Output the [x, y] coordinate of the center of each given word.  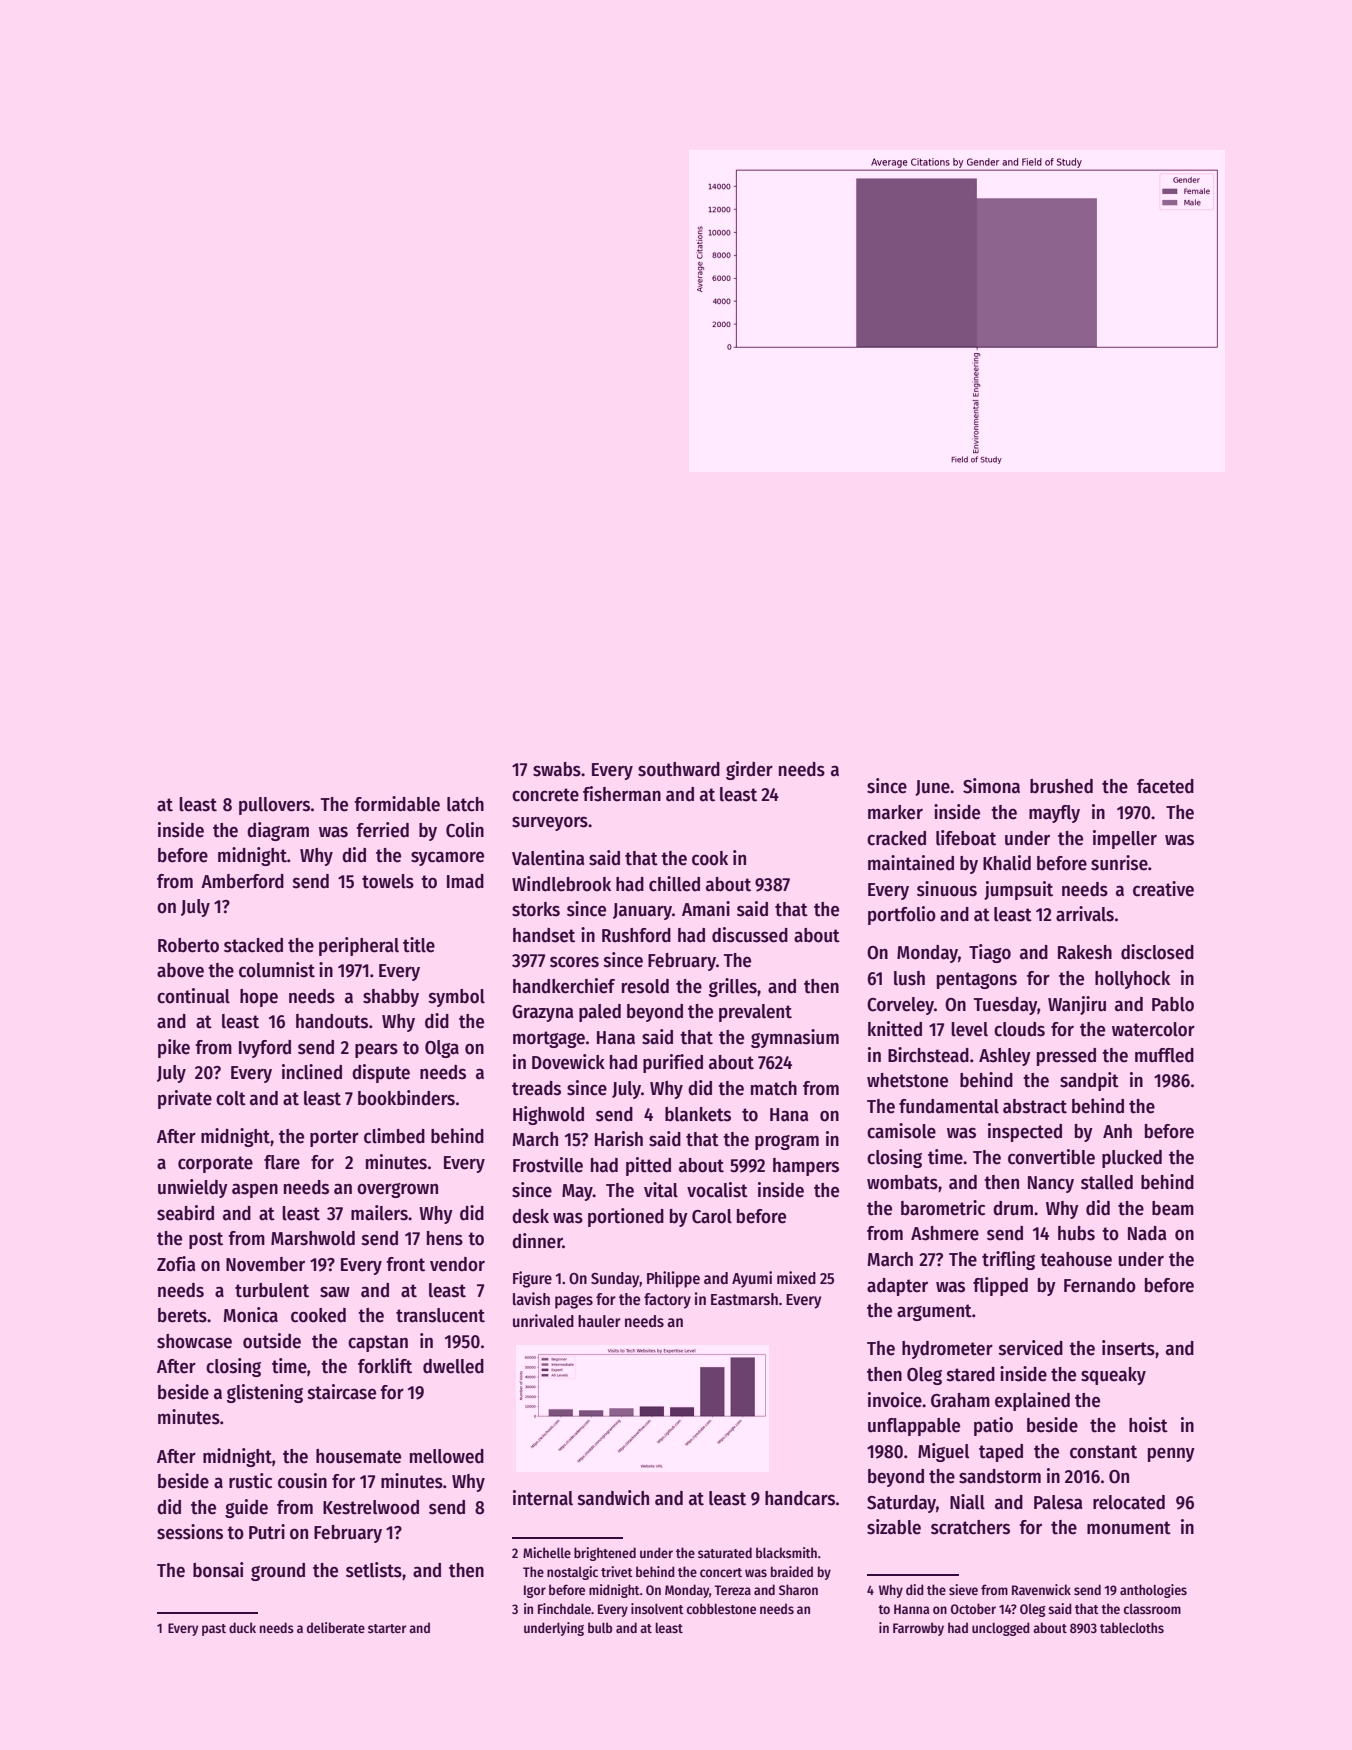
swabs [557, 769]
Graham [960, 1400]
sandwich [613, 1498]
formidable [397, 804]
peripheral [359, 946]
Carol [712, 1216]
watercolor [1153, 1029]
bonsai [218, 1570]
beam [1173, 1208]
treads [536, 1088]
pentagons [977, 980]
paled [600, 1013]
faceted [1165, 786]
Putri [267, 1532]
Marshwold [313, 1238]
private [185, 1099]
